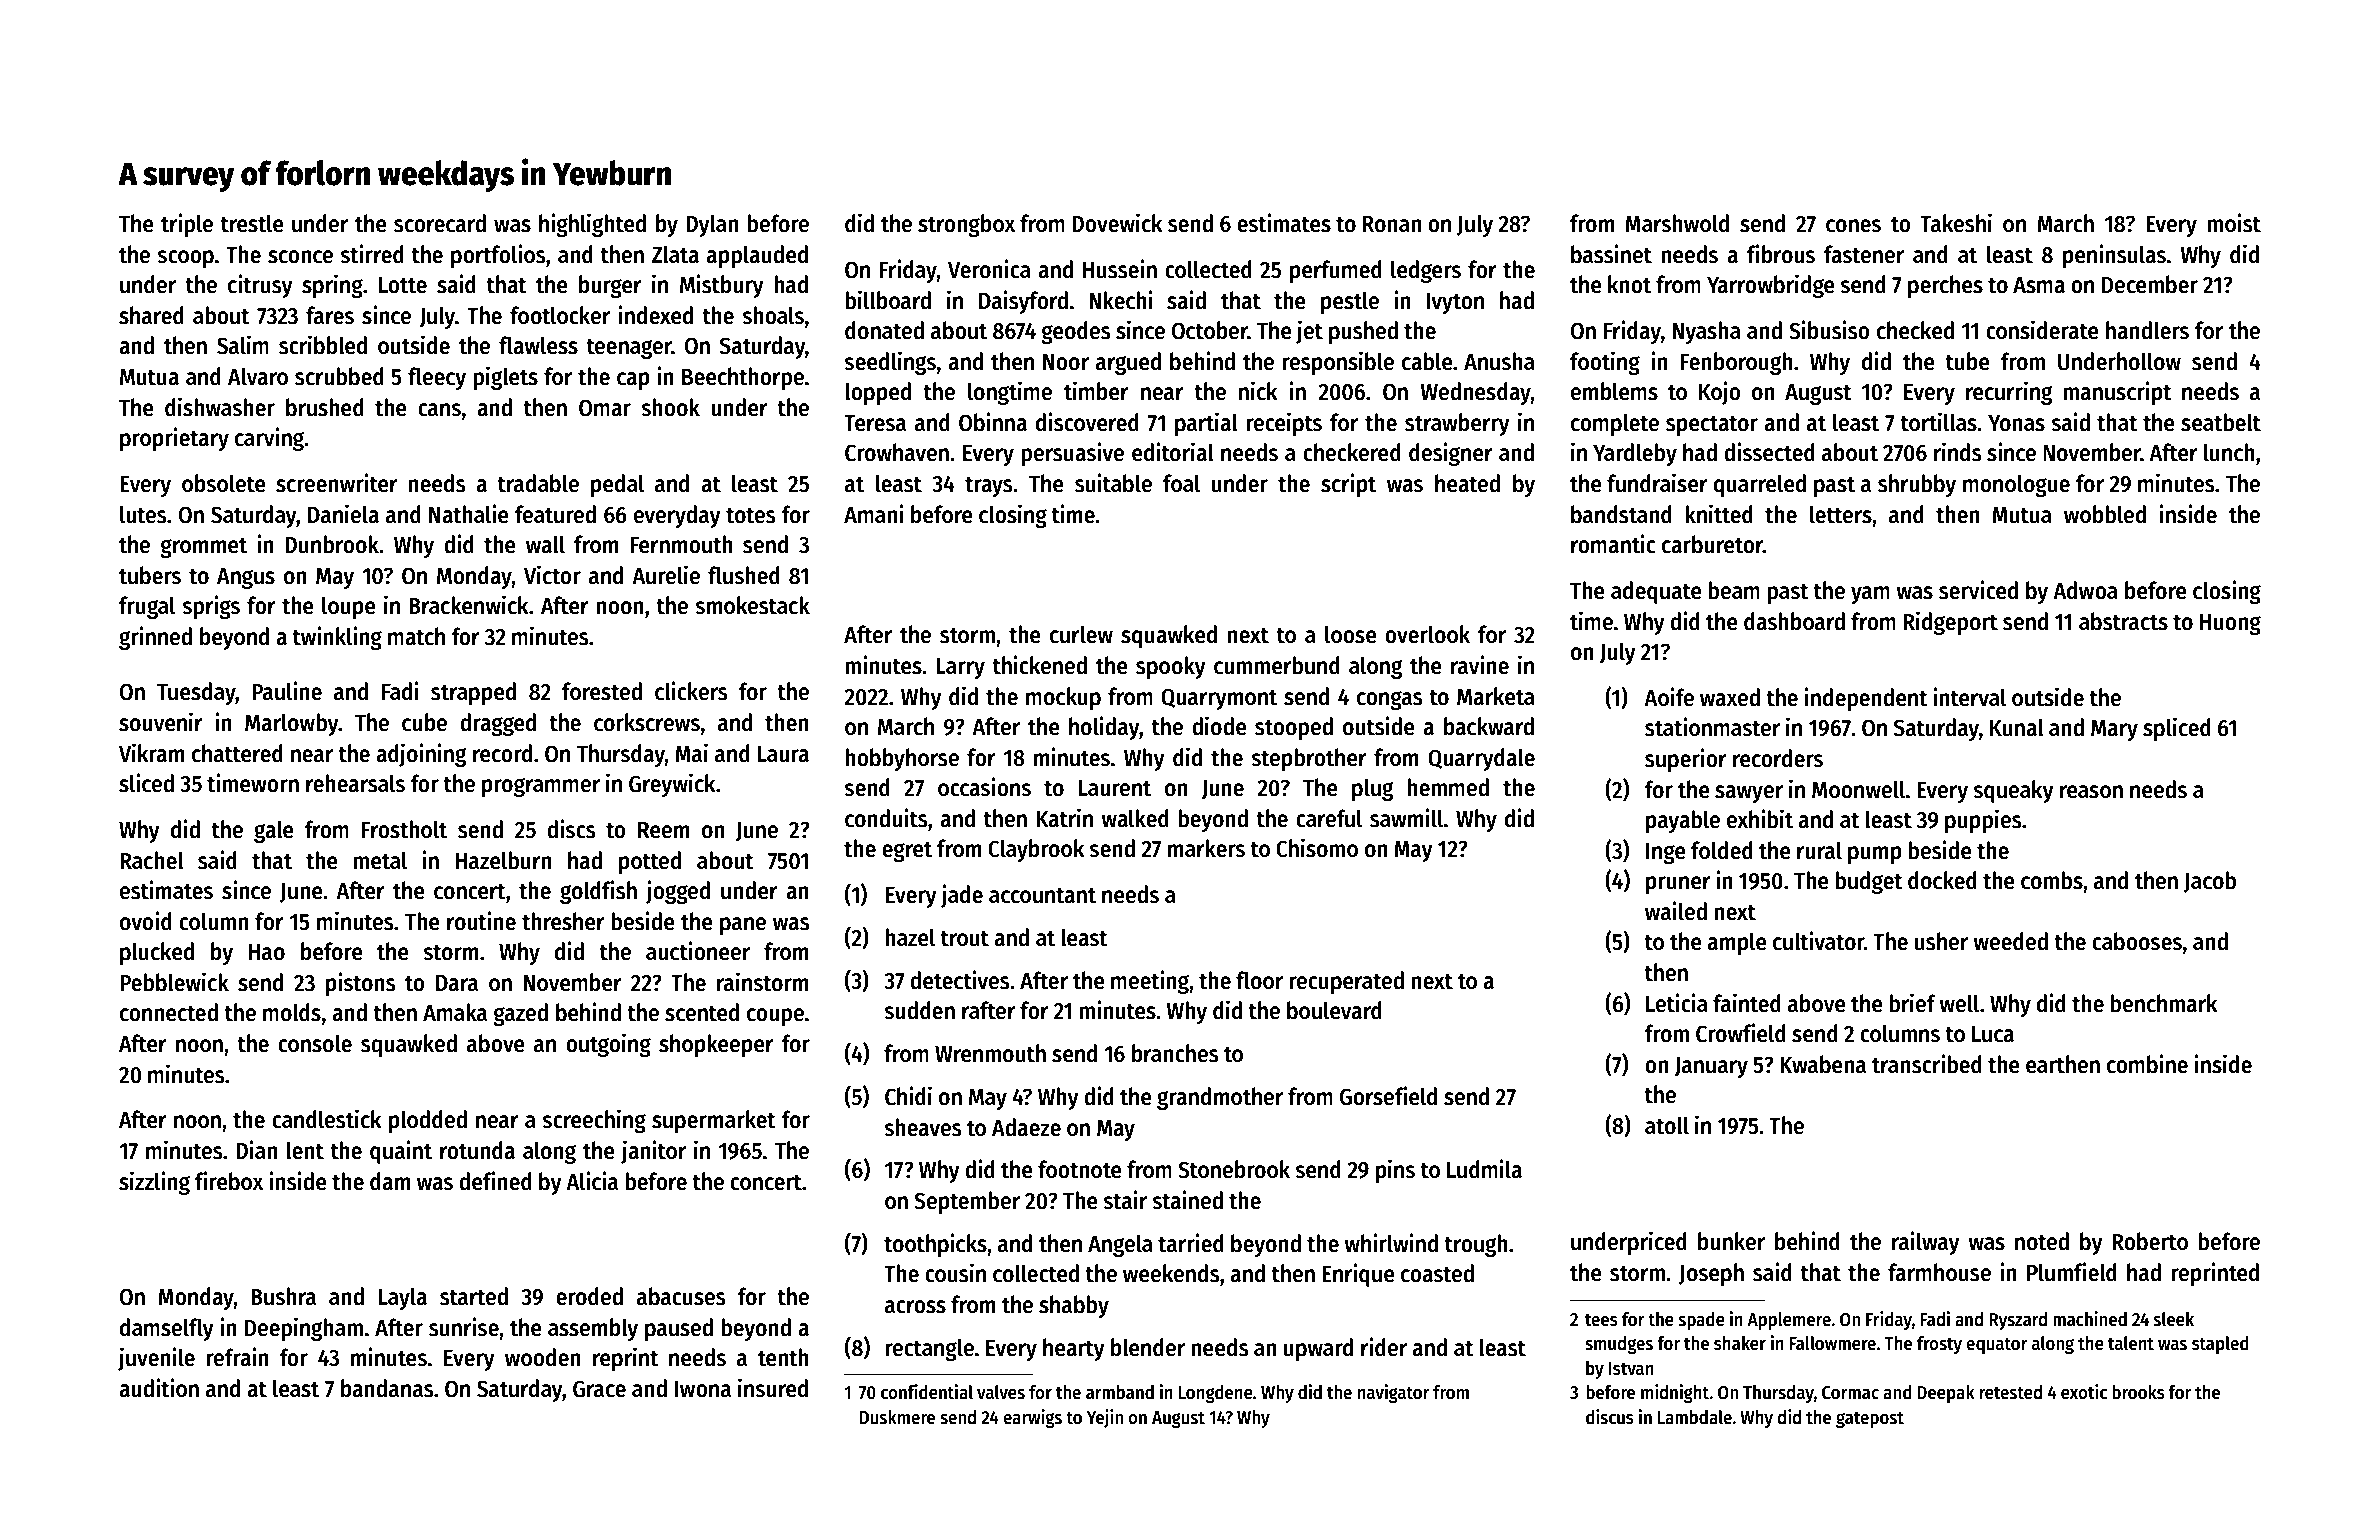  I want to click on benchmark, so click(2164, 1003).
